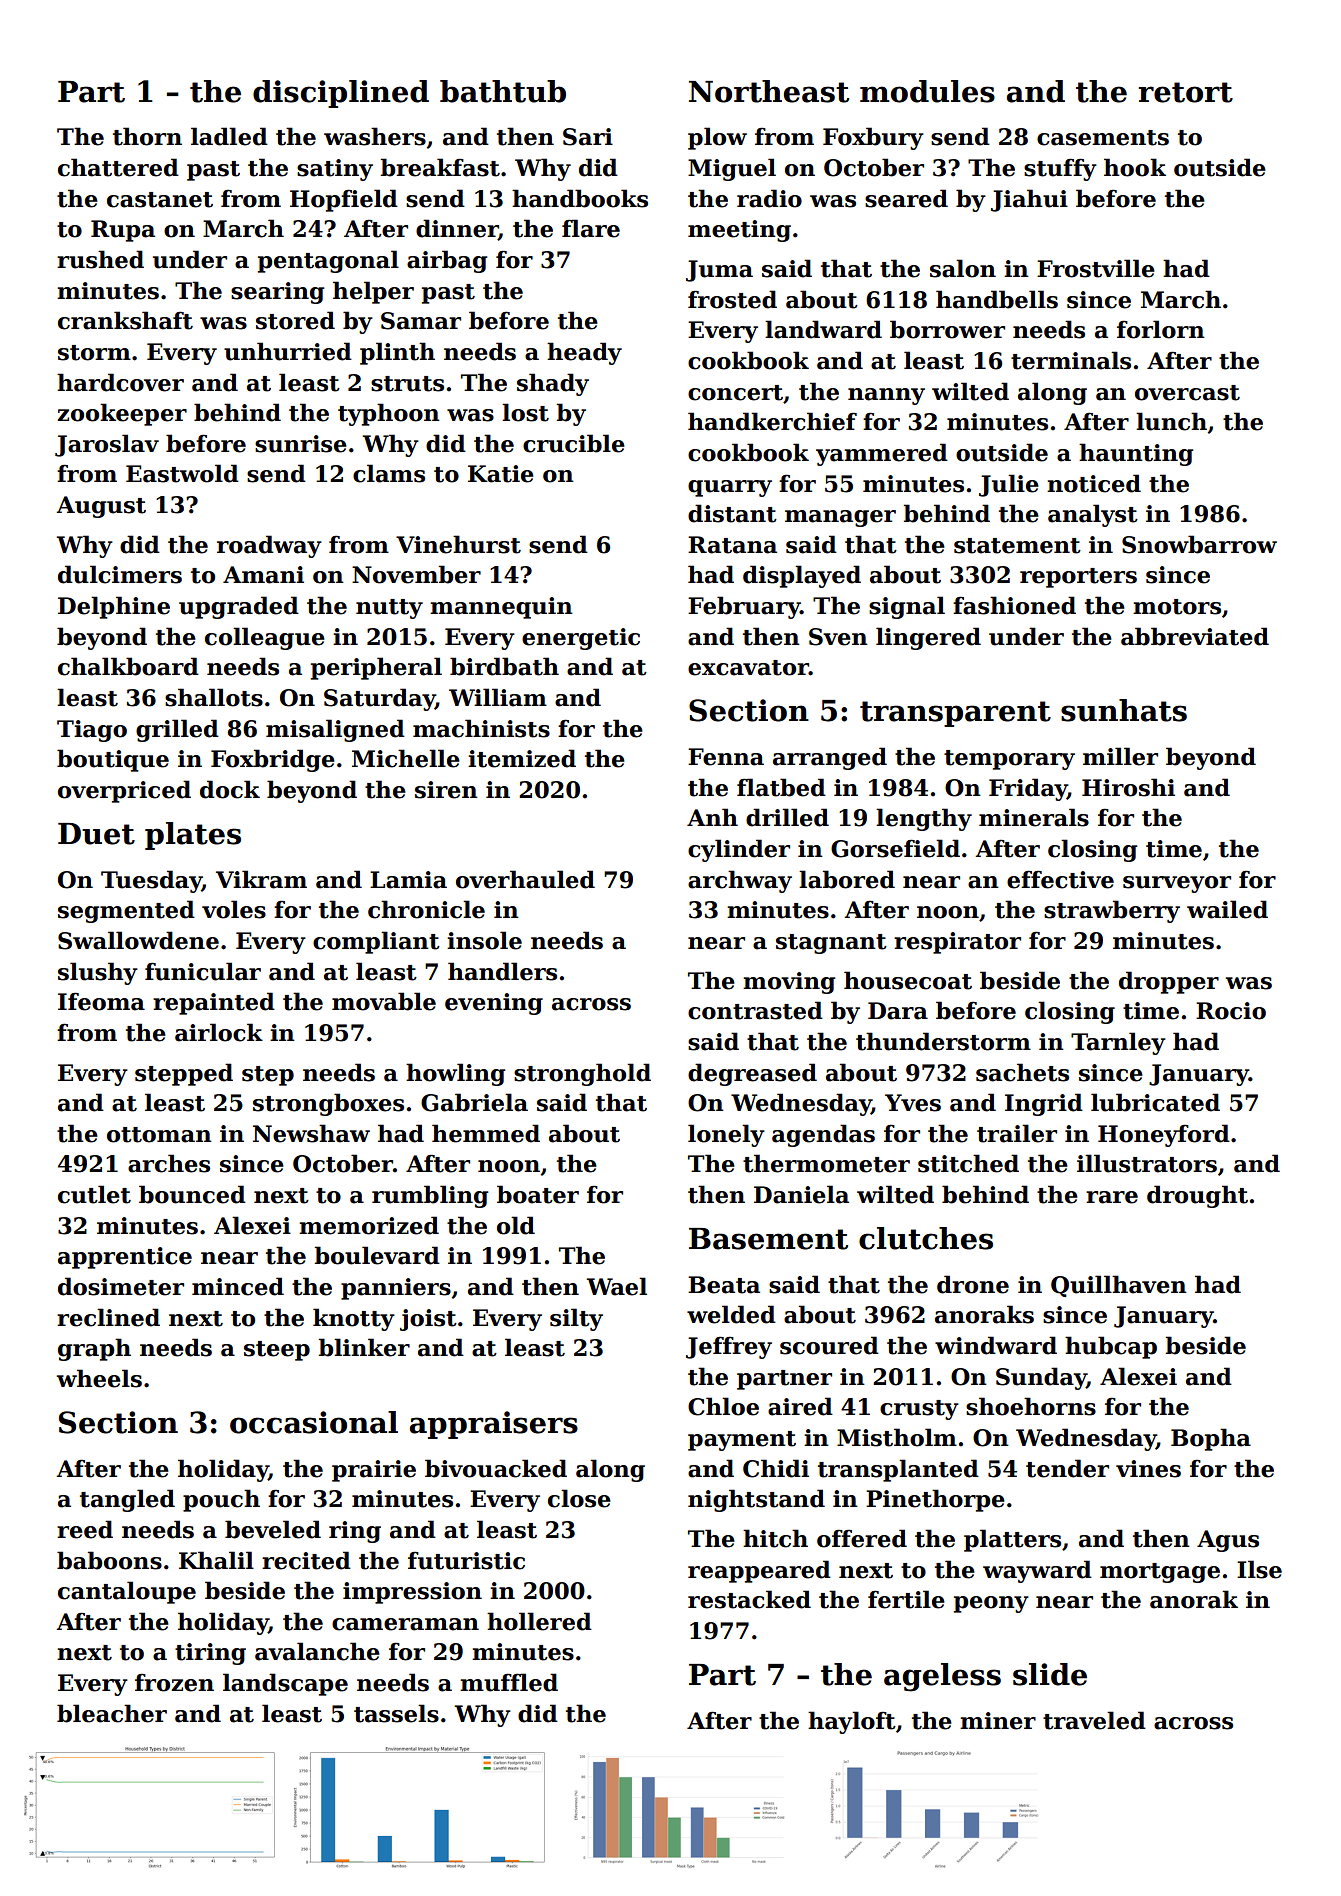 This screenshot has width=1341, height=1896. What do you see at coordinates (229, 136) in the screenshot?
I see `ladled` at bounding box center [229, 136].
